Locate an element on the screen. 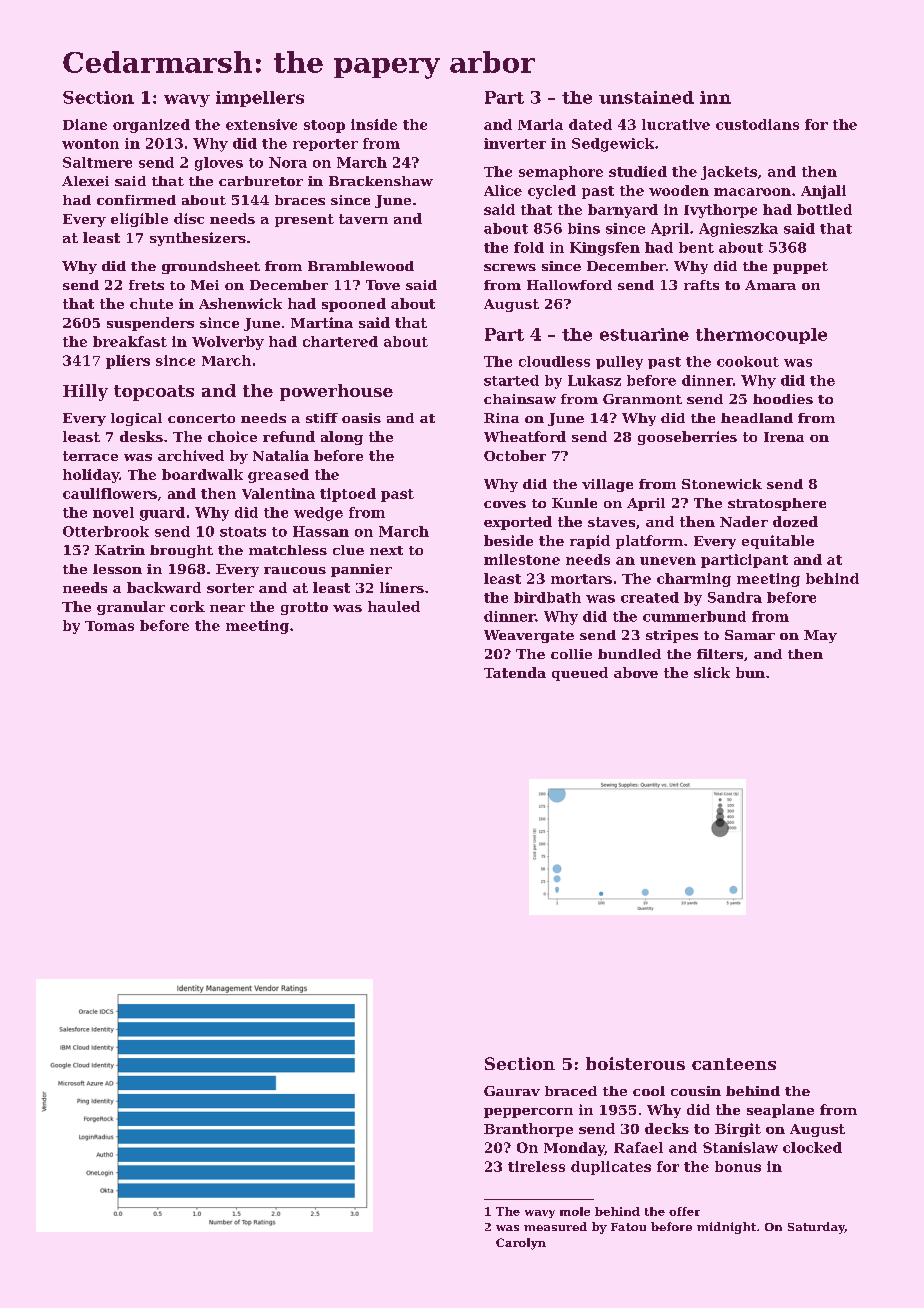 This screenshot has width=924, height=1308. inside is located at coordinates (374, 124).
